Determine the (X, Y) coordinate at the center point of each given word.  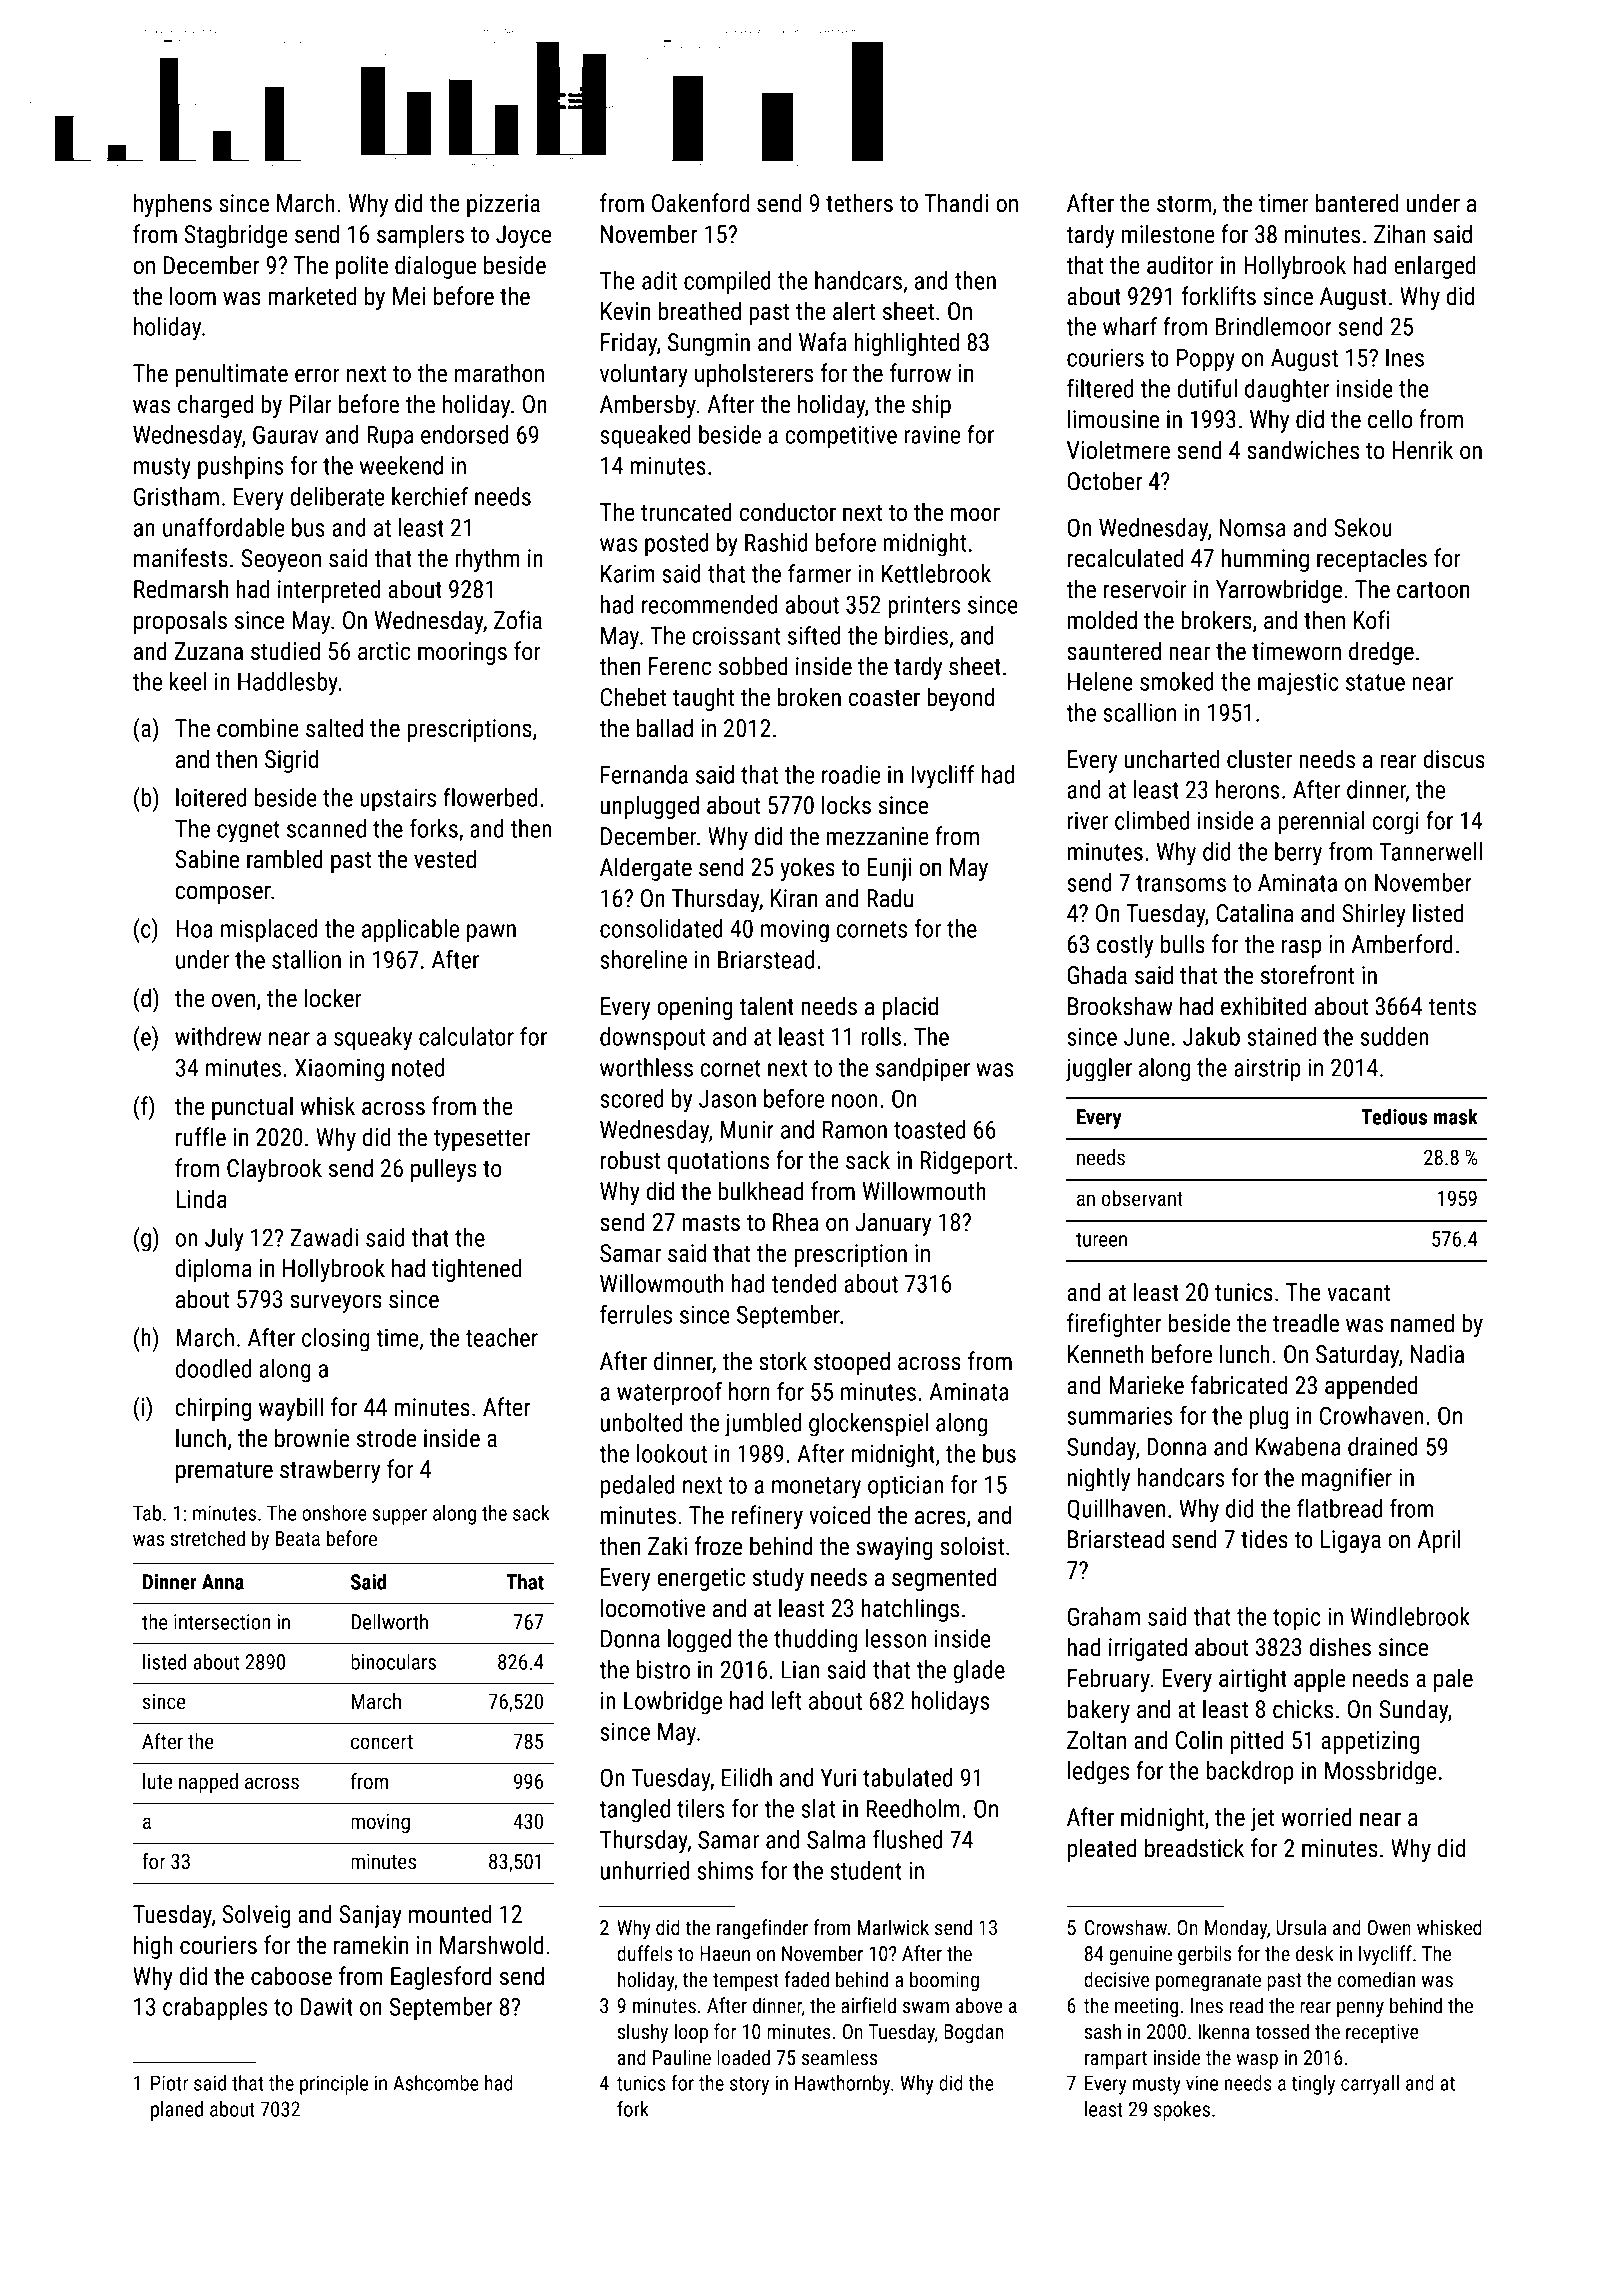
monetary (816, 1488)
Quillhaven (1116, 1510)
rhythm (487, 560)
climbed (1152, 820)
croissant (736, 635)
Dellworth (390, 1621)
